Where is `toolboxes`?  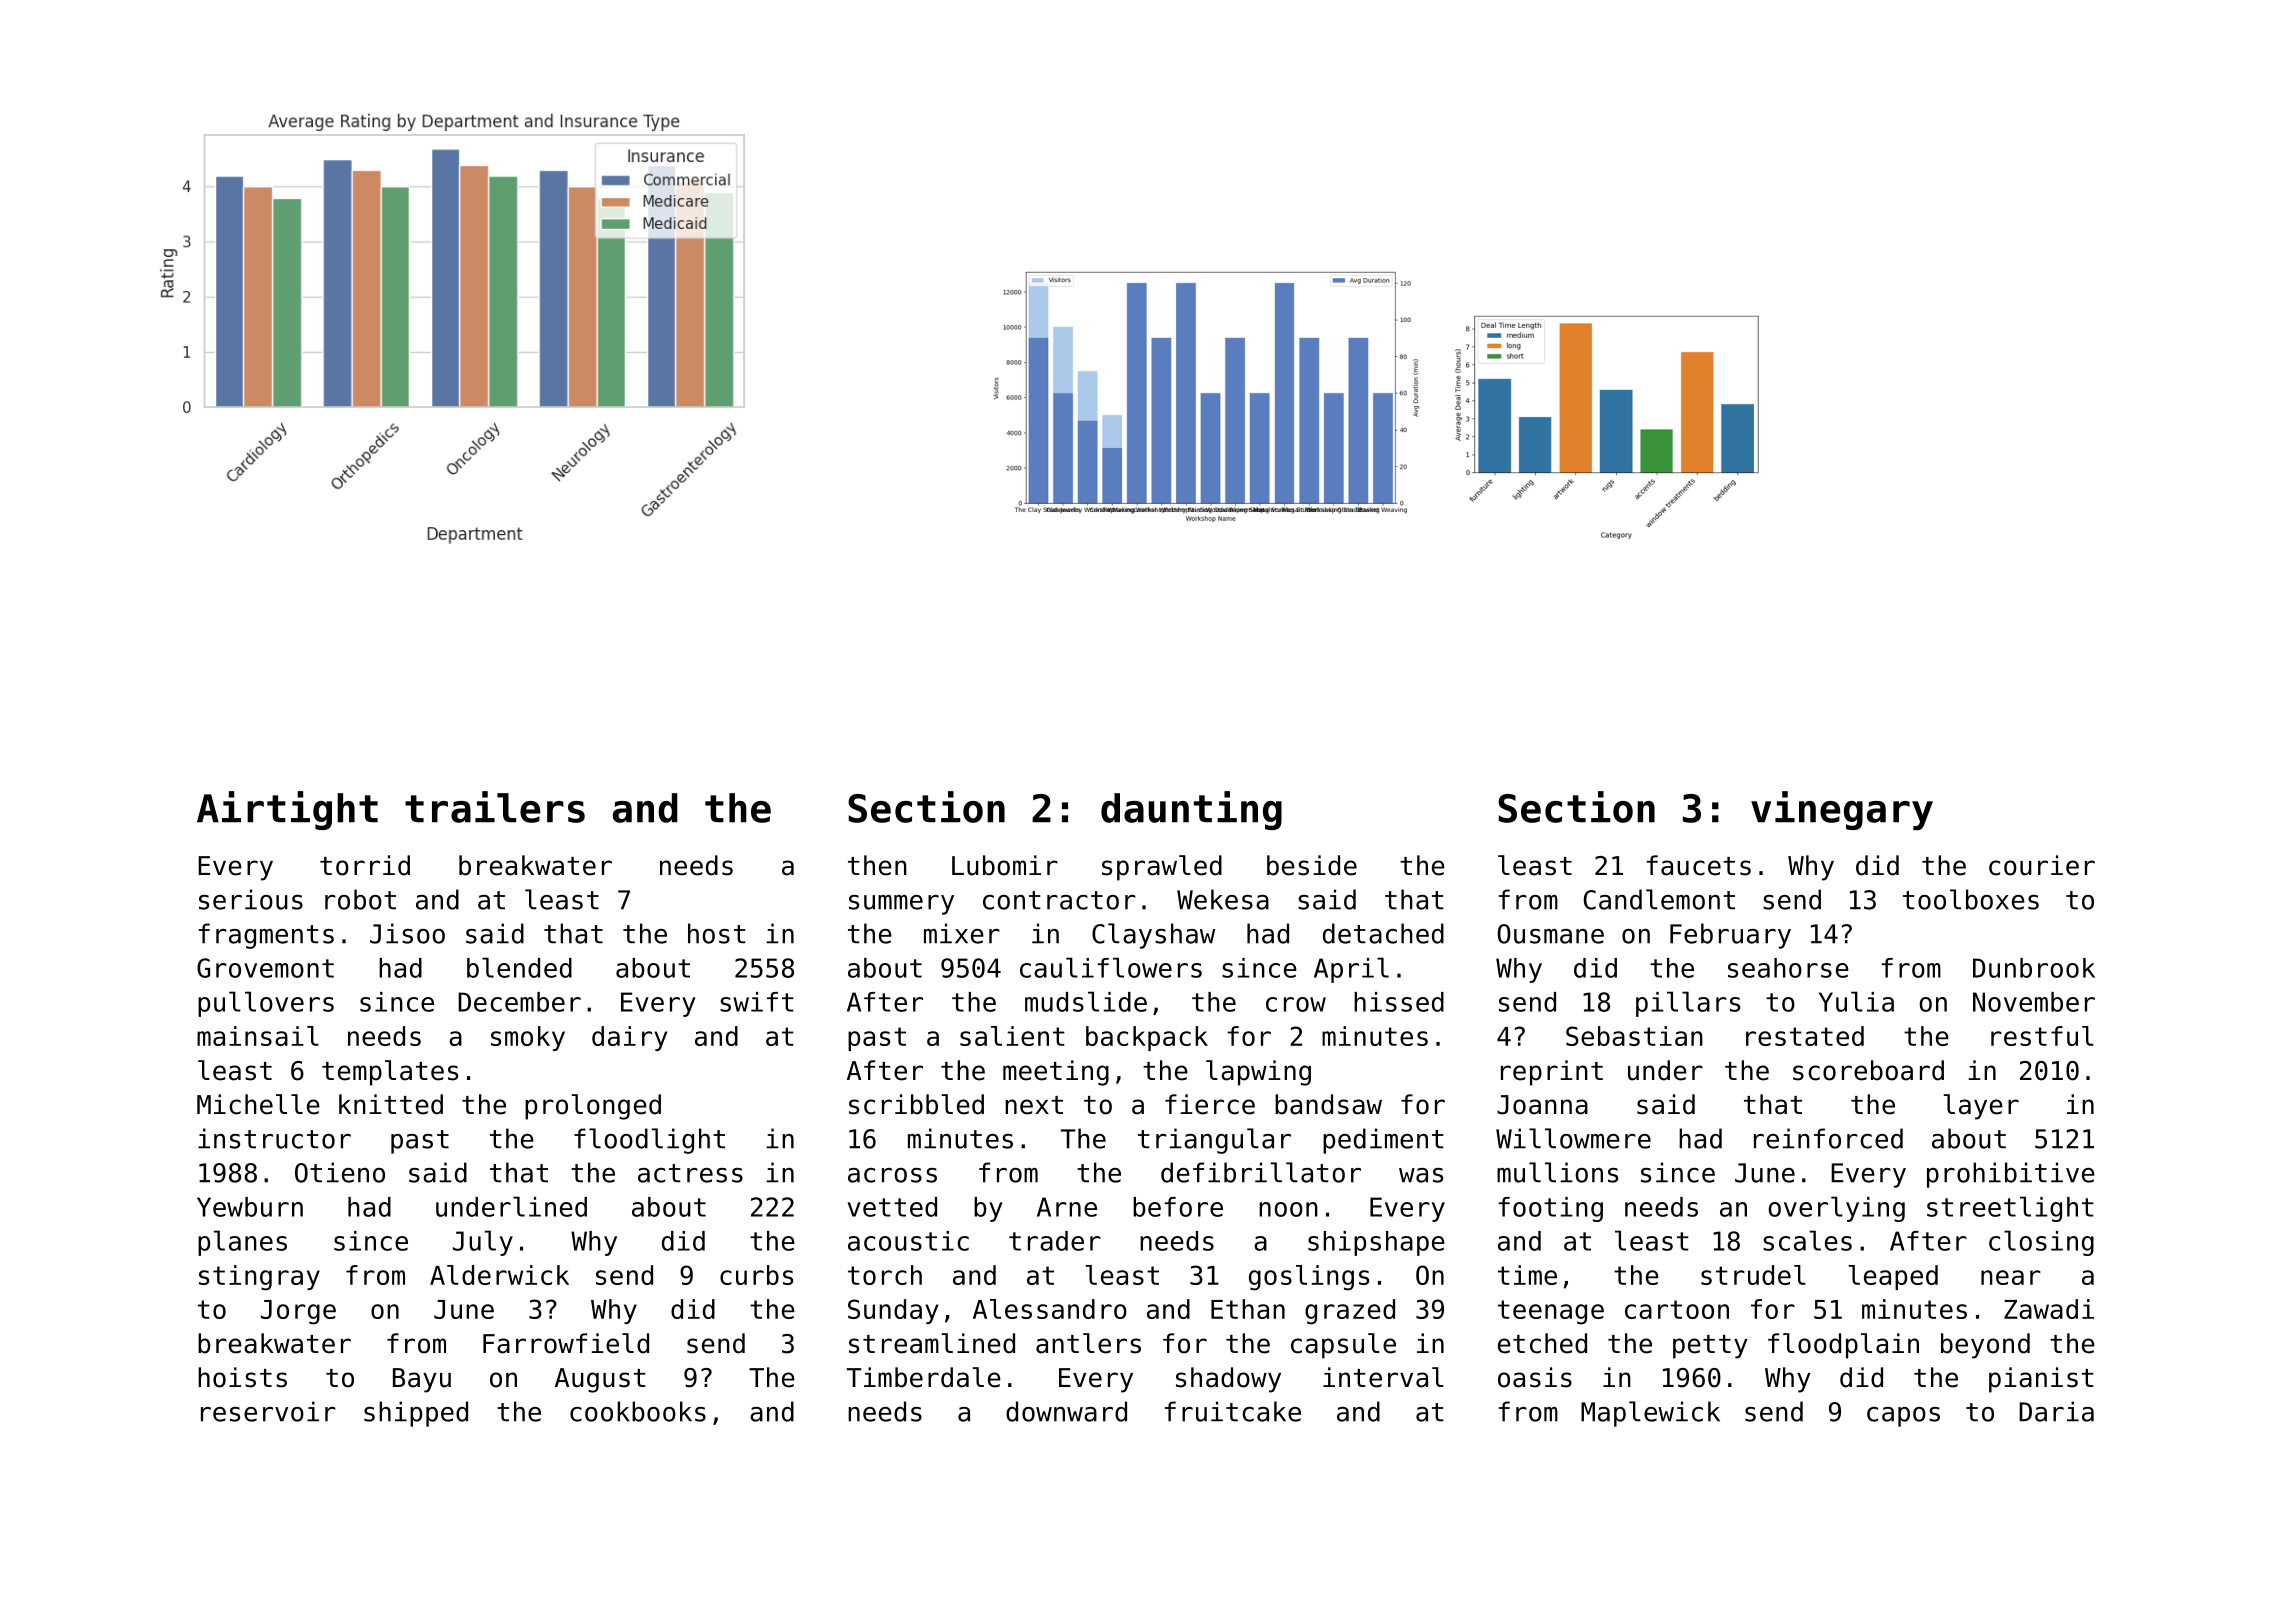 toolboxes is located at coordinates (1971, 899).
